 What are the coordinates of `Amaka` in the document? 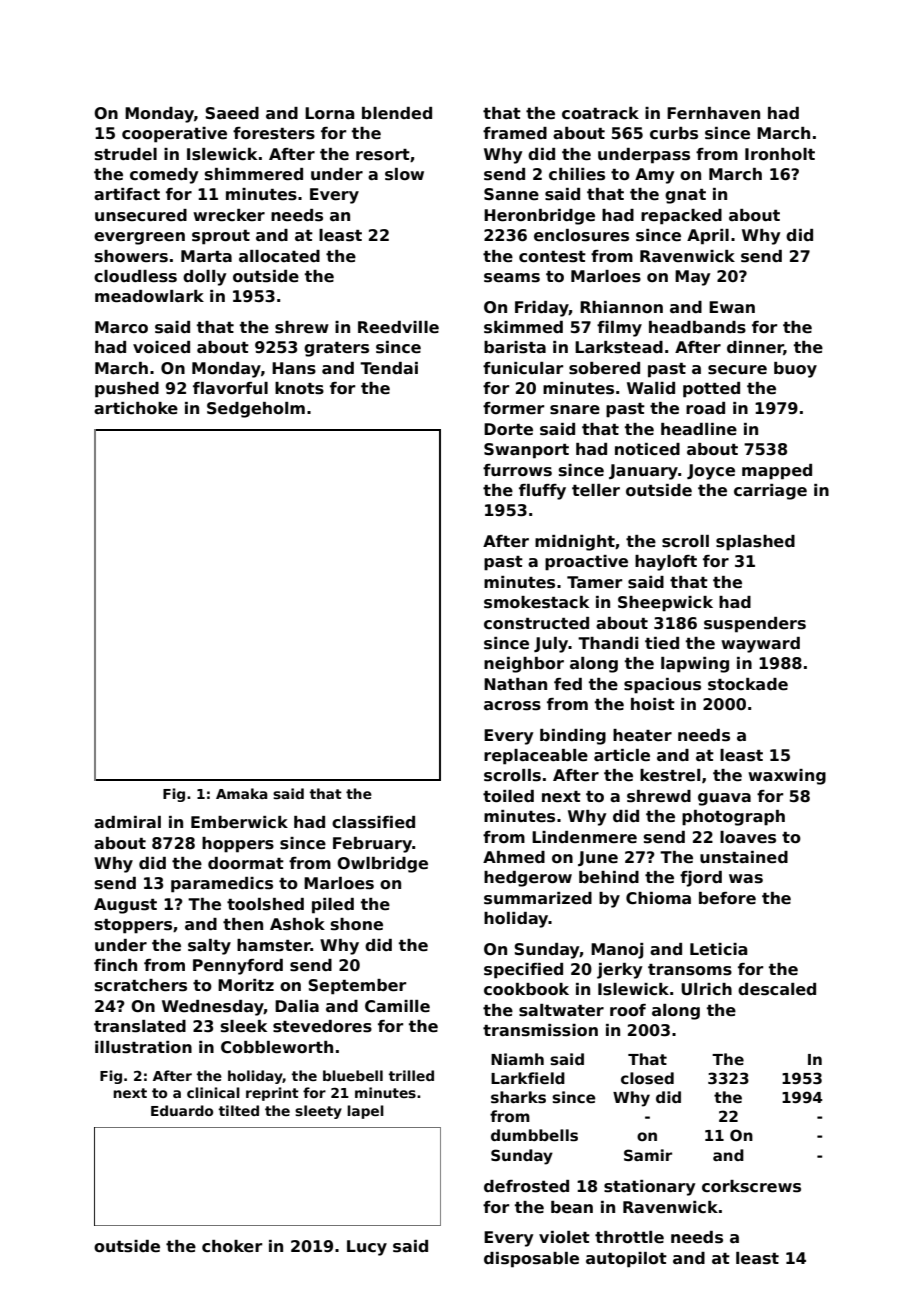 It's located at (242, 793).
